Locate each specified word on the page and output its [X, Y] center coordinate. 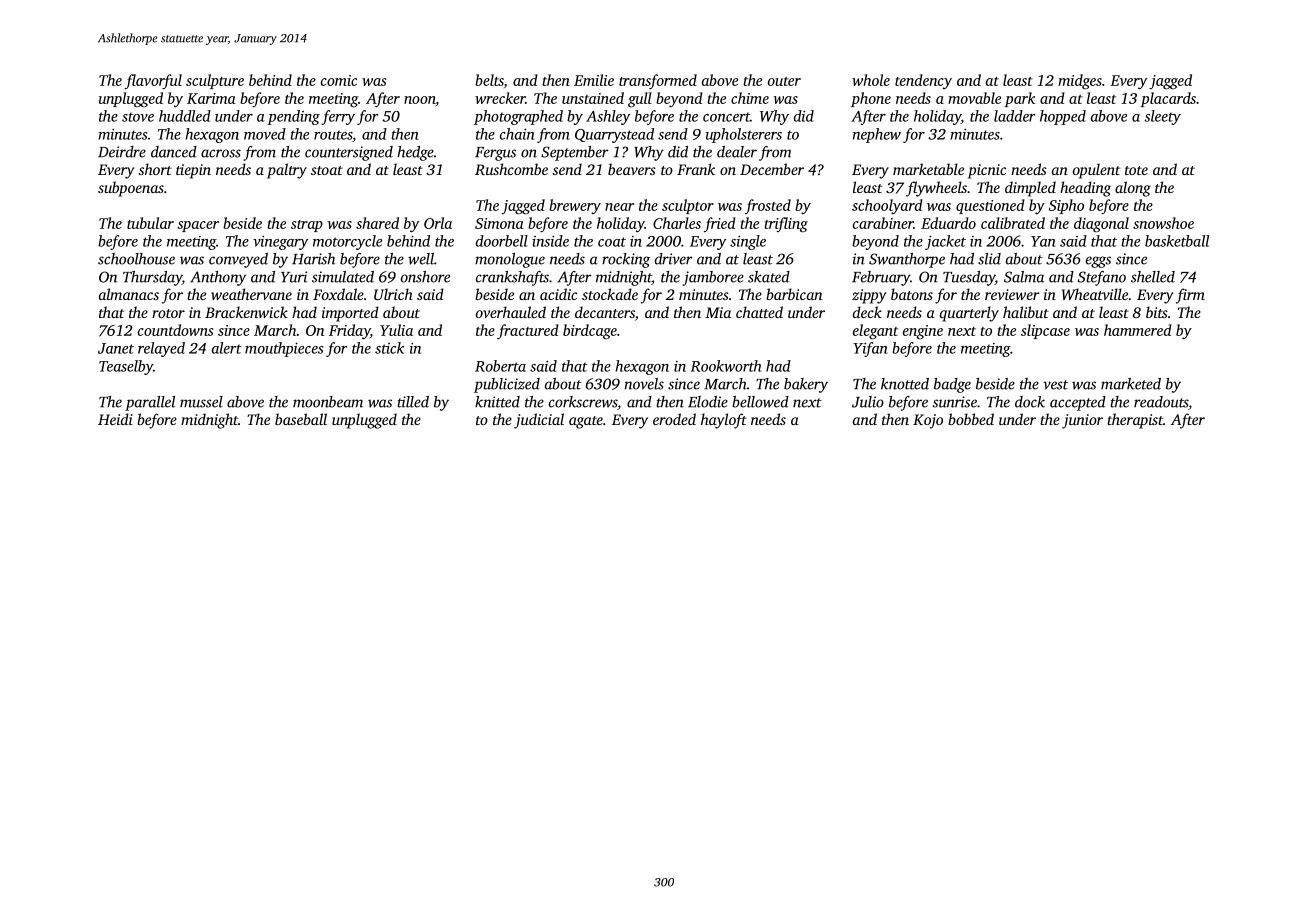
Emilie [594, 80]
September [575, 153]
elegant [875, 332]
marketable [928, 169]
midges [1080, 82]
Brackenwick [246, 312]
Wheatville [1095, 294]
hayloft [724, 421]
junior [1082, 421]
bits [1157, 312]
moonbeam [328, 402]
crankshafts [512, 278]
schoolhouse [136, 259]
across [221, 153]
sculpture [215, 81]
